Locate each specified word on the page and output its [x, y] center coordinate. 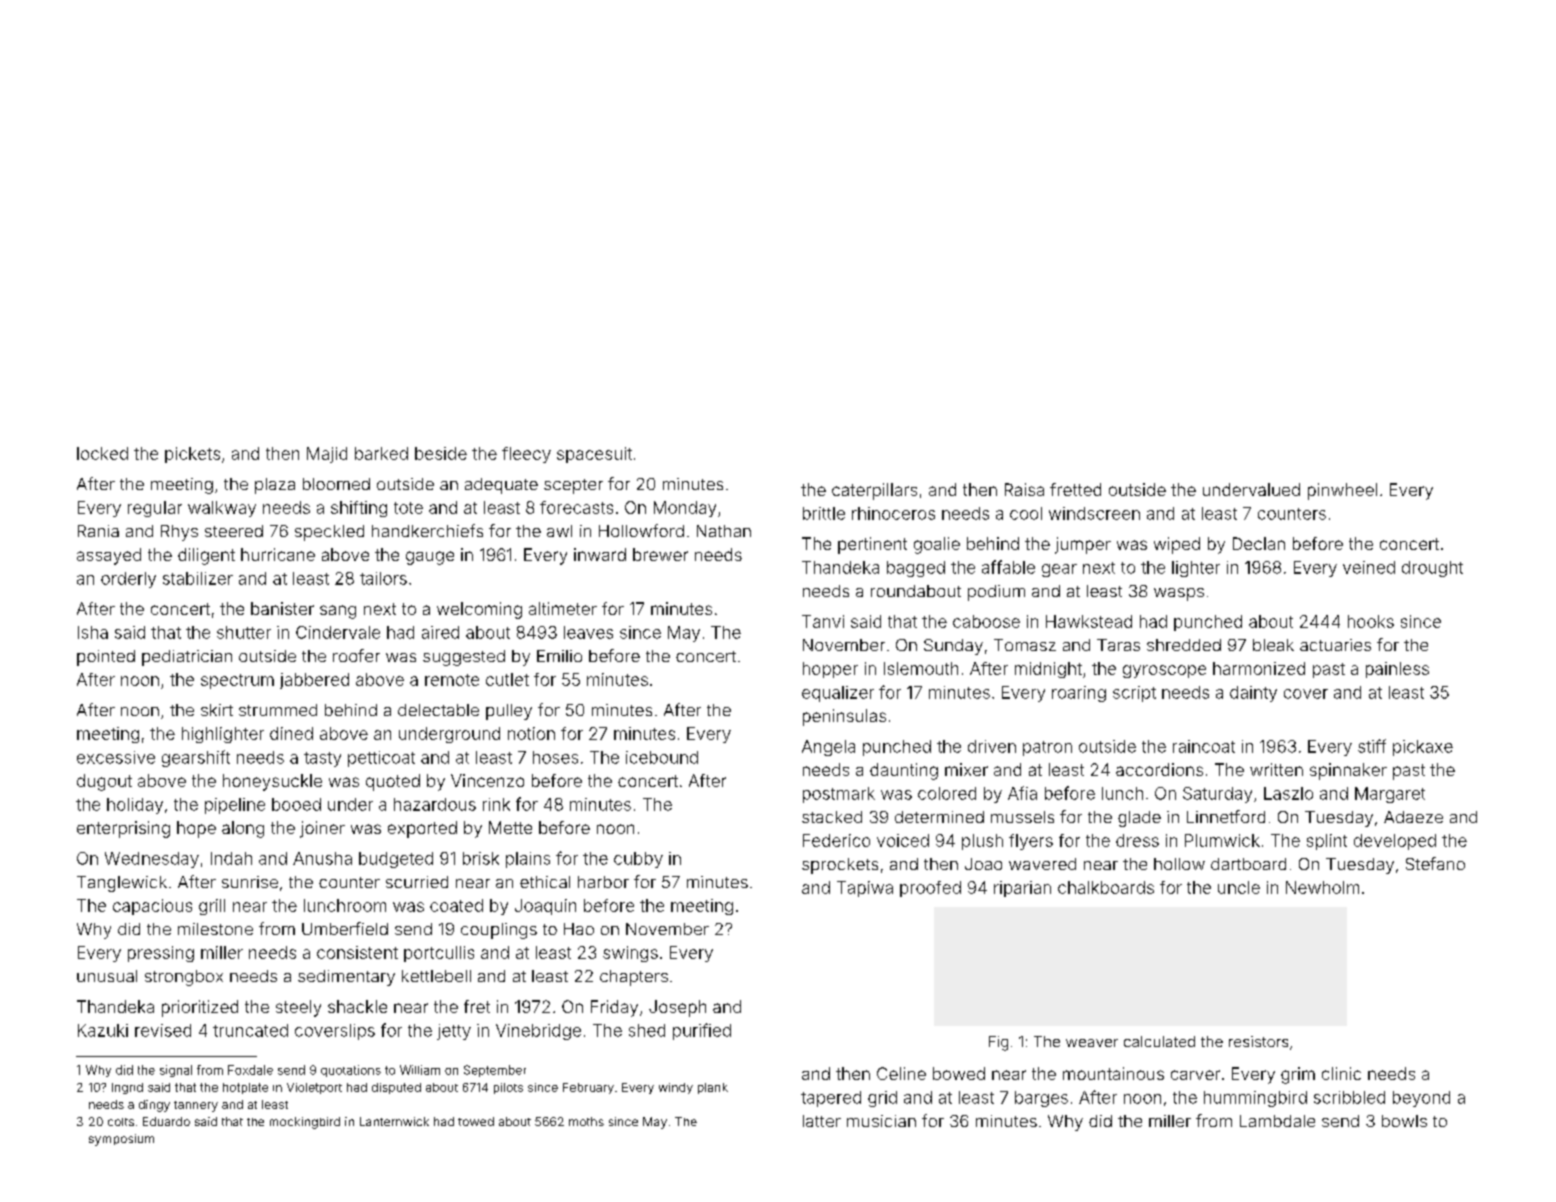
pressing [161, 954]
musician [881, 1121]
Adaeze [1413, 817]
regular [155, 509]
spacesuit [594, 455]
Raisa [1024, 489]
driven [992, 746]
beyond [1421, 1099]
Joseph [677, 1008]
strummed [278, 710]
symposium [121, 1140]
